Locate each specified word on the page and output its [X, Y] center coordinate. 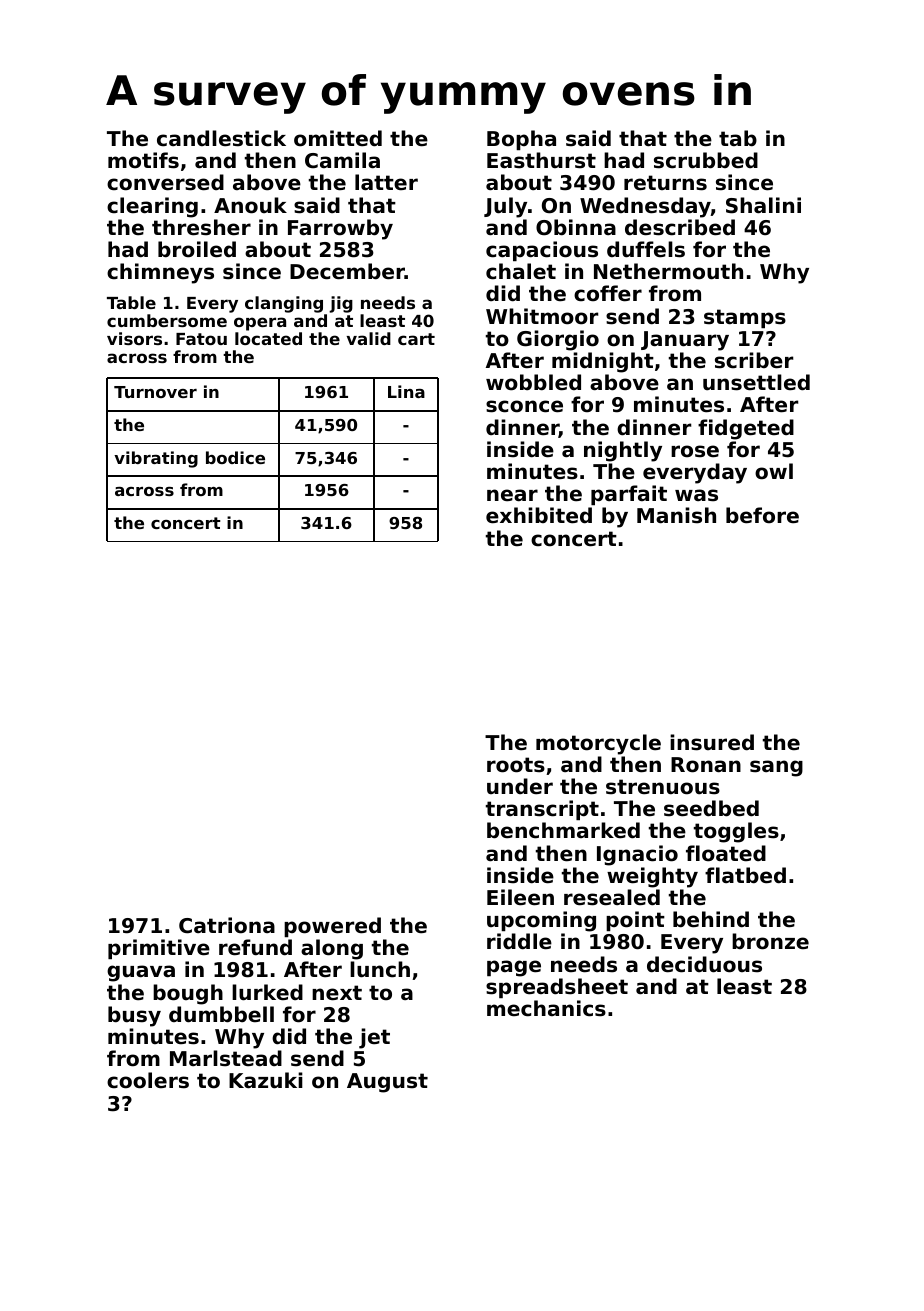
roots [516, 765]
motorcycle [598, 744]
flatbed [745, 875]
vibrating [156, 459]
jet [374, 1038]
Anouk [250, 205]
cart [416, 339]
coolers [148, 1080]
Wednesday [645, 207]
